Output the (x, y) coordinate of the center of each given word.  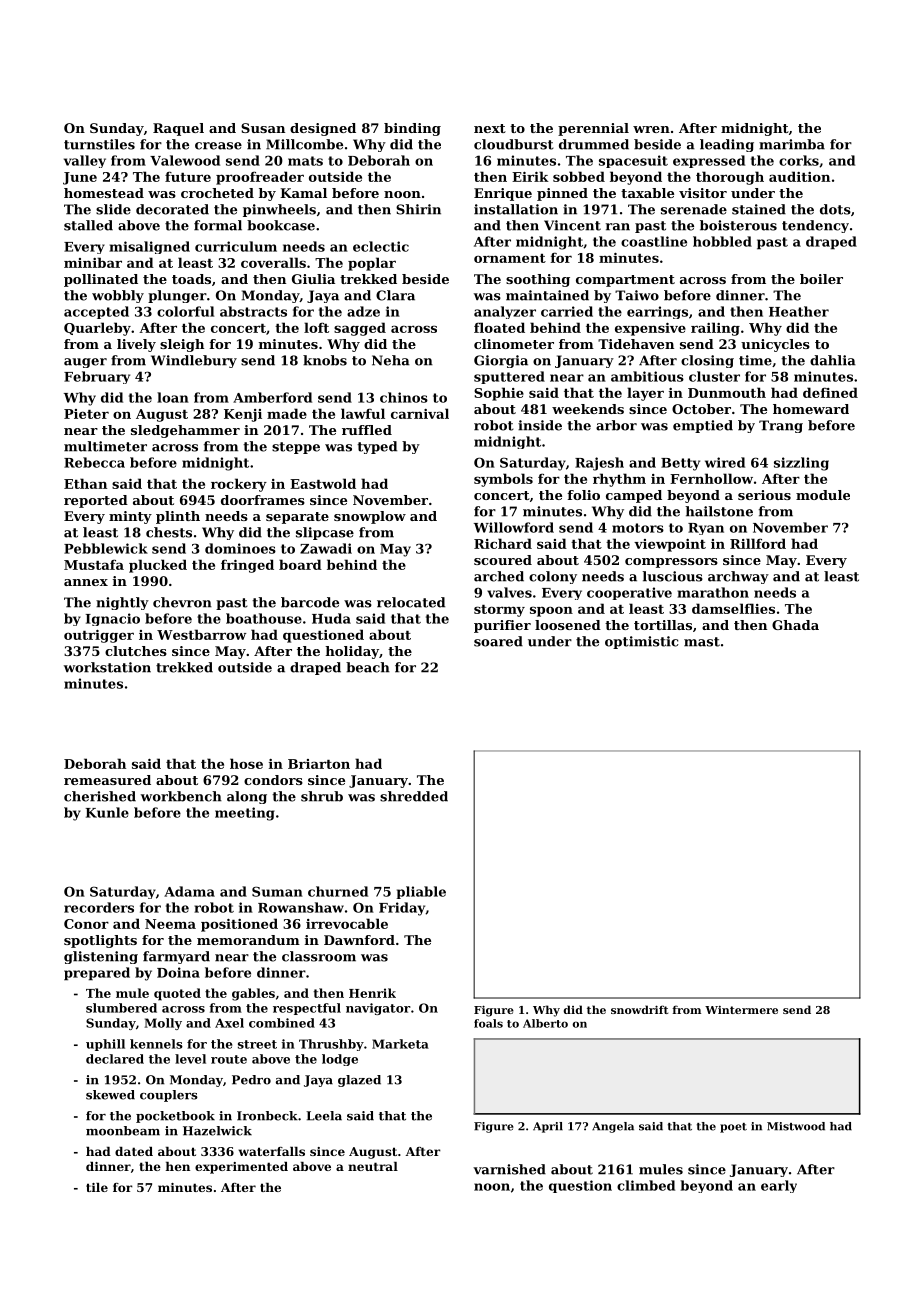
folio (583, 495)
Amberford (272, 397)
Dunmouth (727, 392)
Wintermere (741, 1010)
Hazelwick (217, 1131)
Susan (263, 128)
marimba (792, 144)
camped (634, 496)
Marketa (400, 1044)
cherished (100, 796)
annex (86, 582)
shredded (414, 796)
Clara (395, 295)
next (490, 128)
